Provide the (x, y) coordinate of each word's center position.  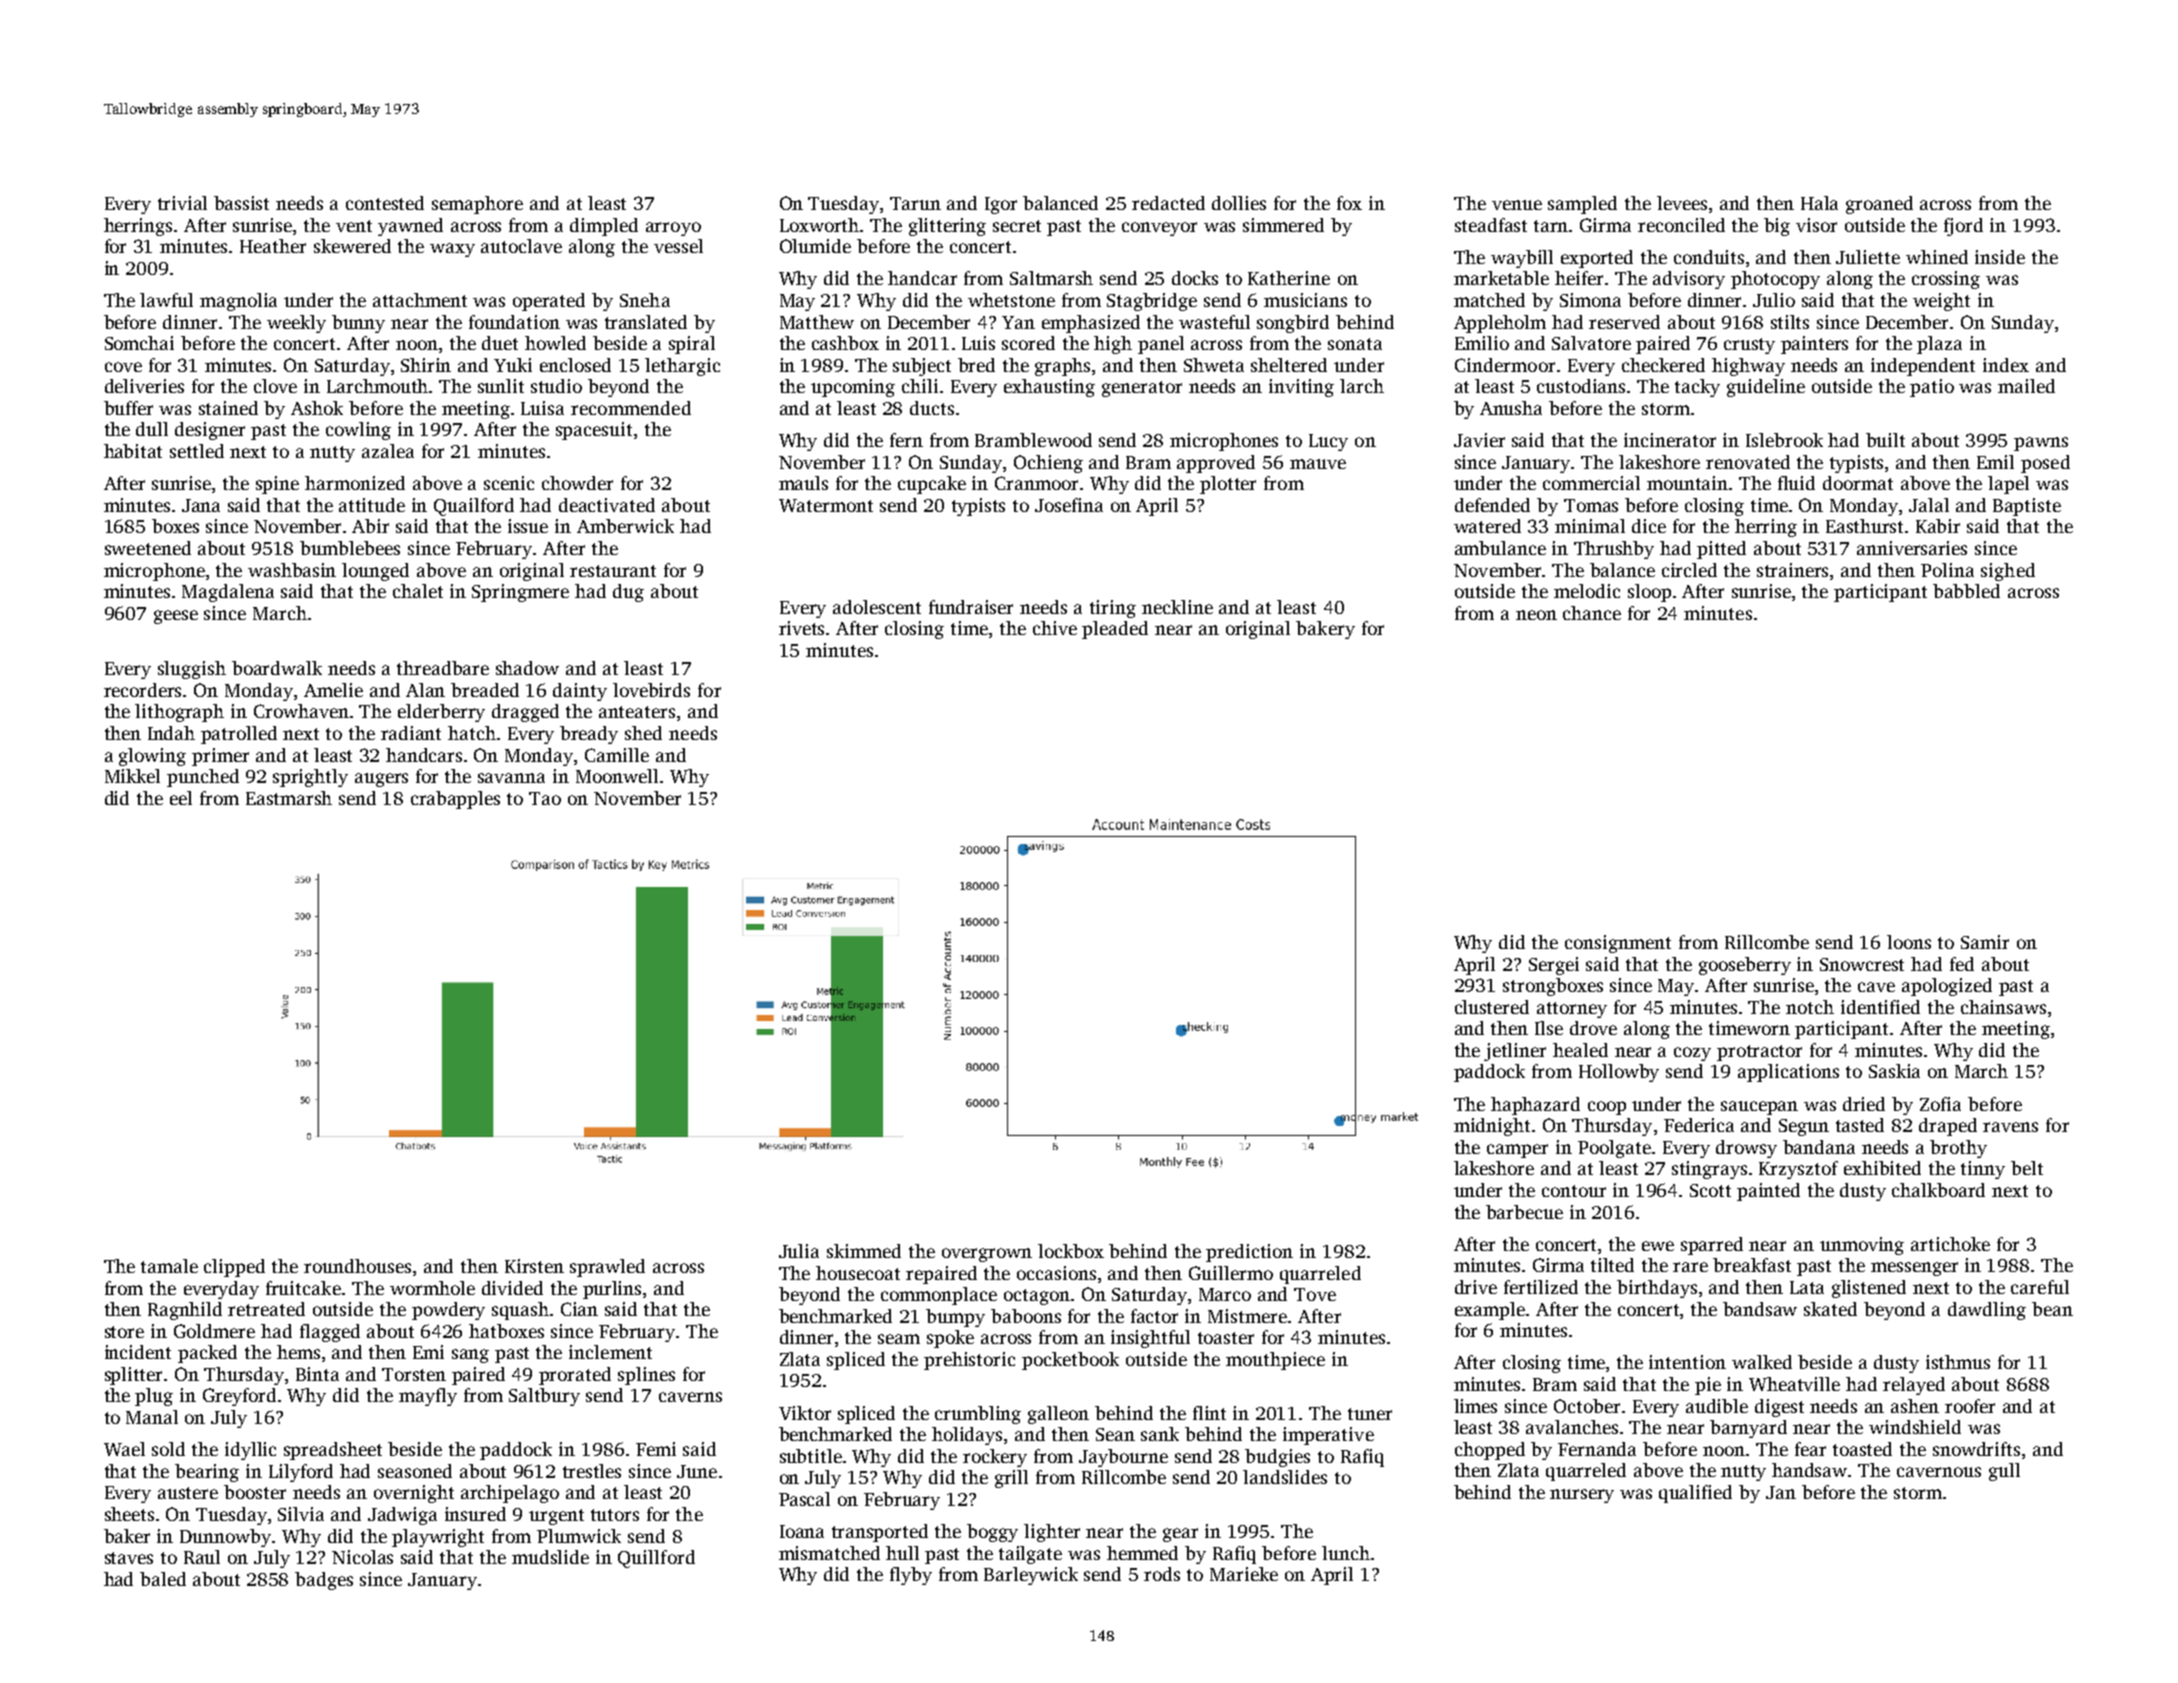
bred (976, 365)
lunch (1346, 1553)
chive (1055, 628)
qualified (1695, 1494)
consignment (1618, 944)
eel (181, 798)
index (2006, 365)
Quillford (656, 1559)
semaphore (477, 205)
